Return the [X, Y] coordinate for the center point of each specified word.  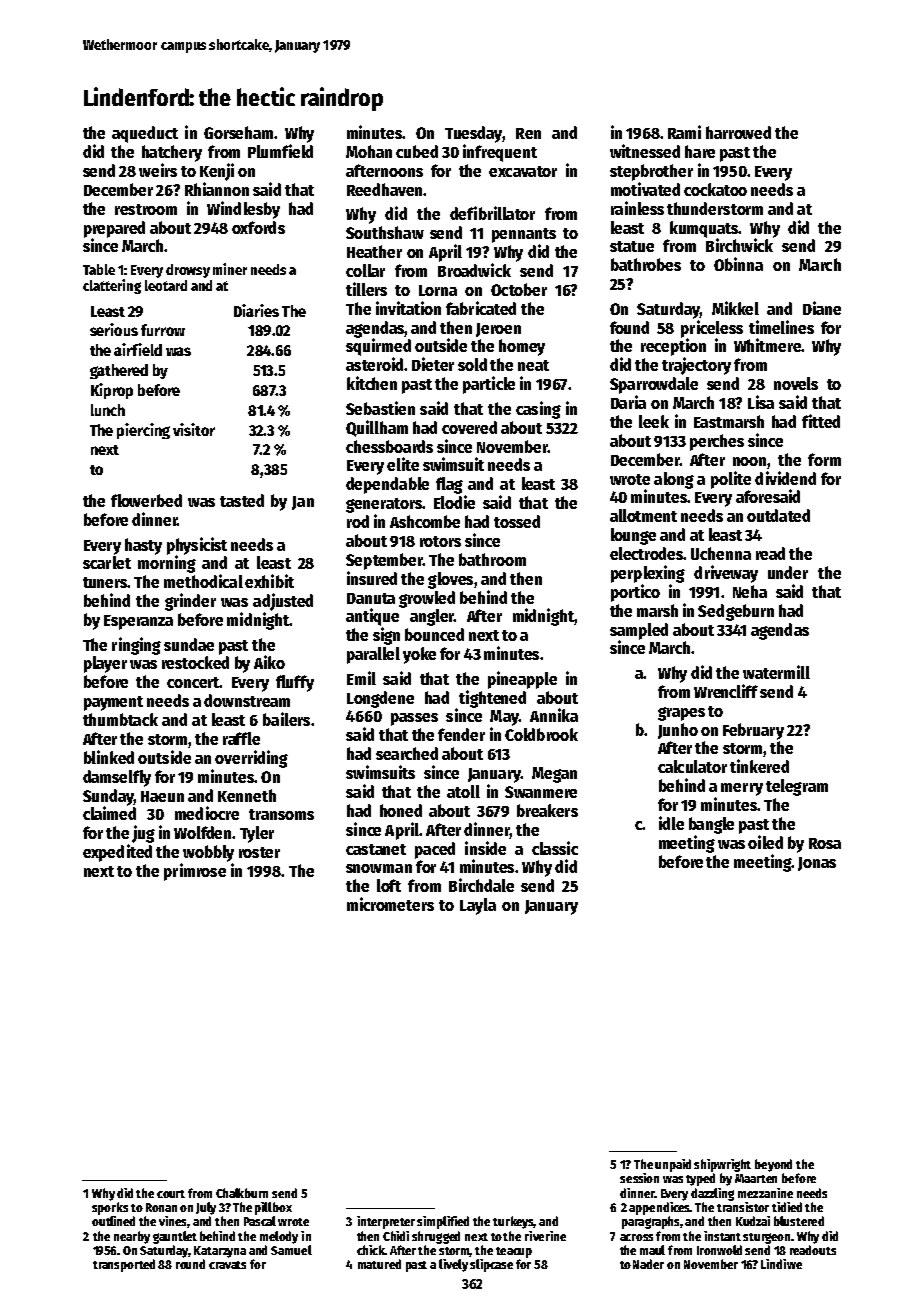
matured [379, 1264]
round [190, 1264]
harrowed [738, 132]
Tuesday [473, 134]
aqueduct [145, 134]
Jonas [817, 864]
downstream [247, 700]
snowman [379, 868]
